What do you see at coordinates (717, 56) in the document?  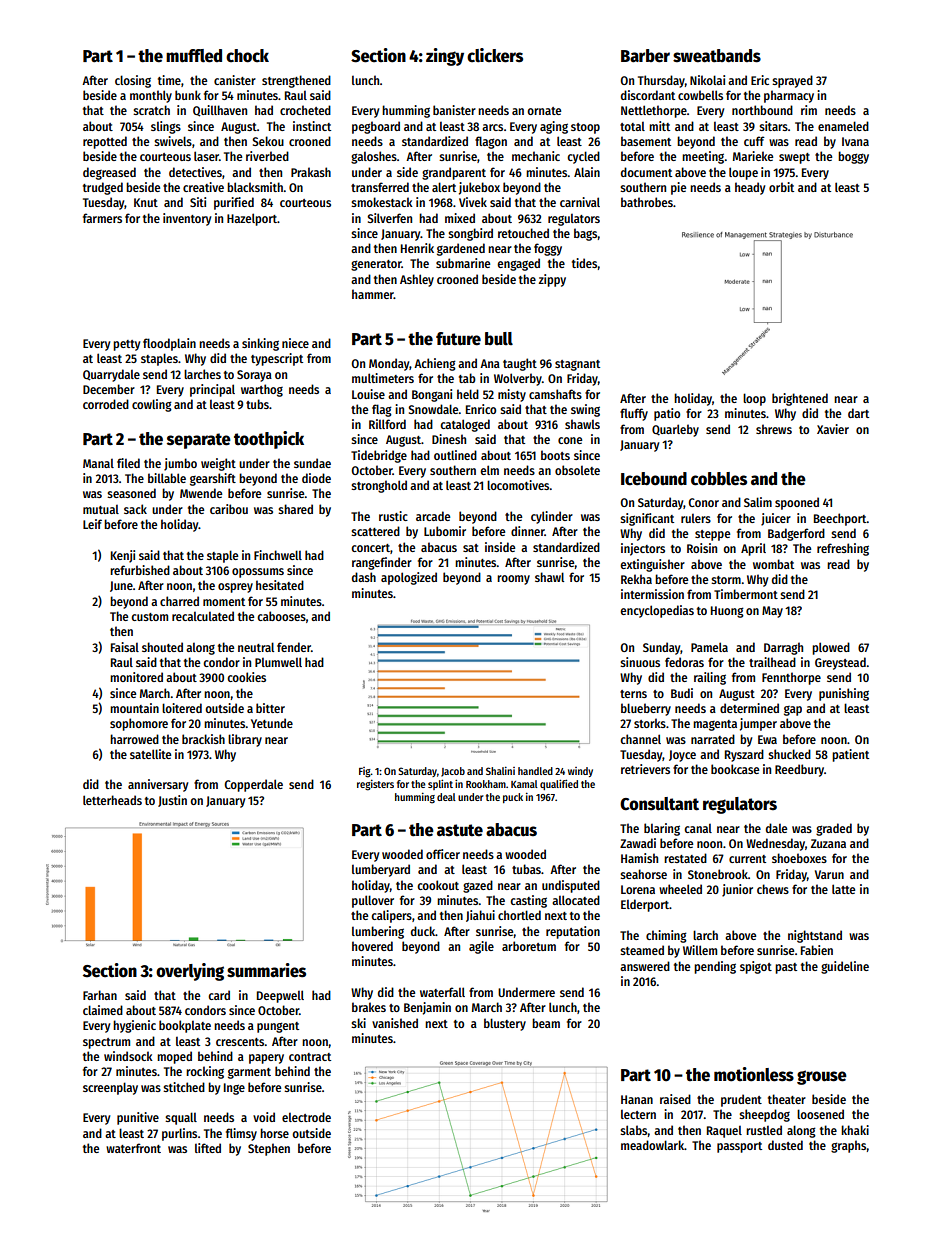 I see `sweatbands` at bounding box center [717, 56].
